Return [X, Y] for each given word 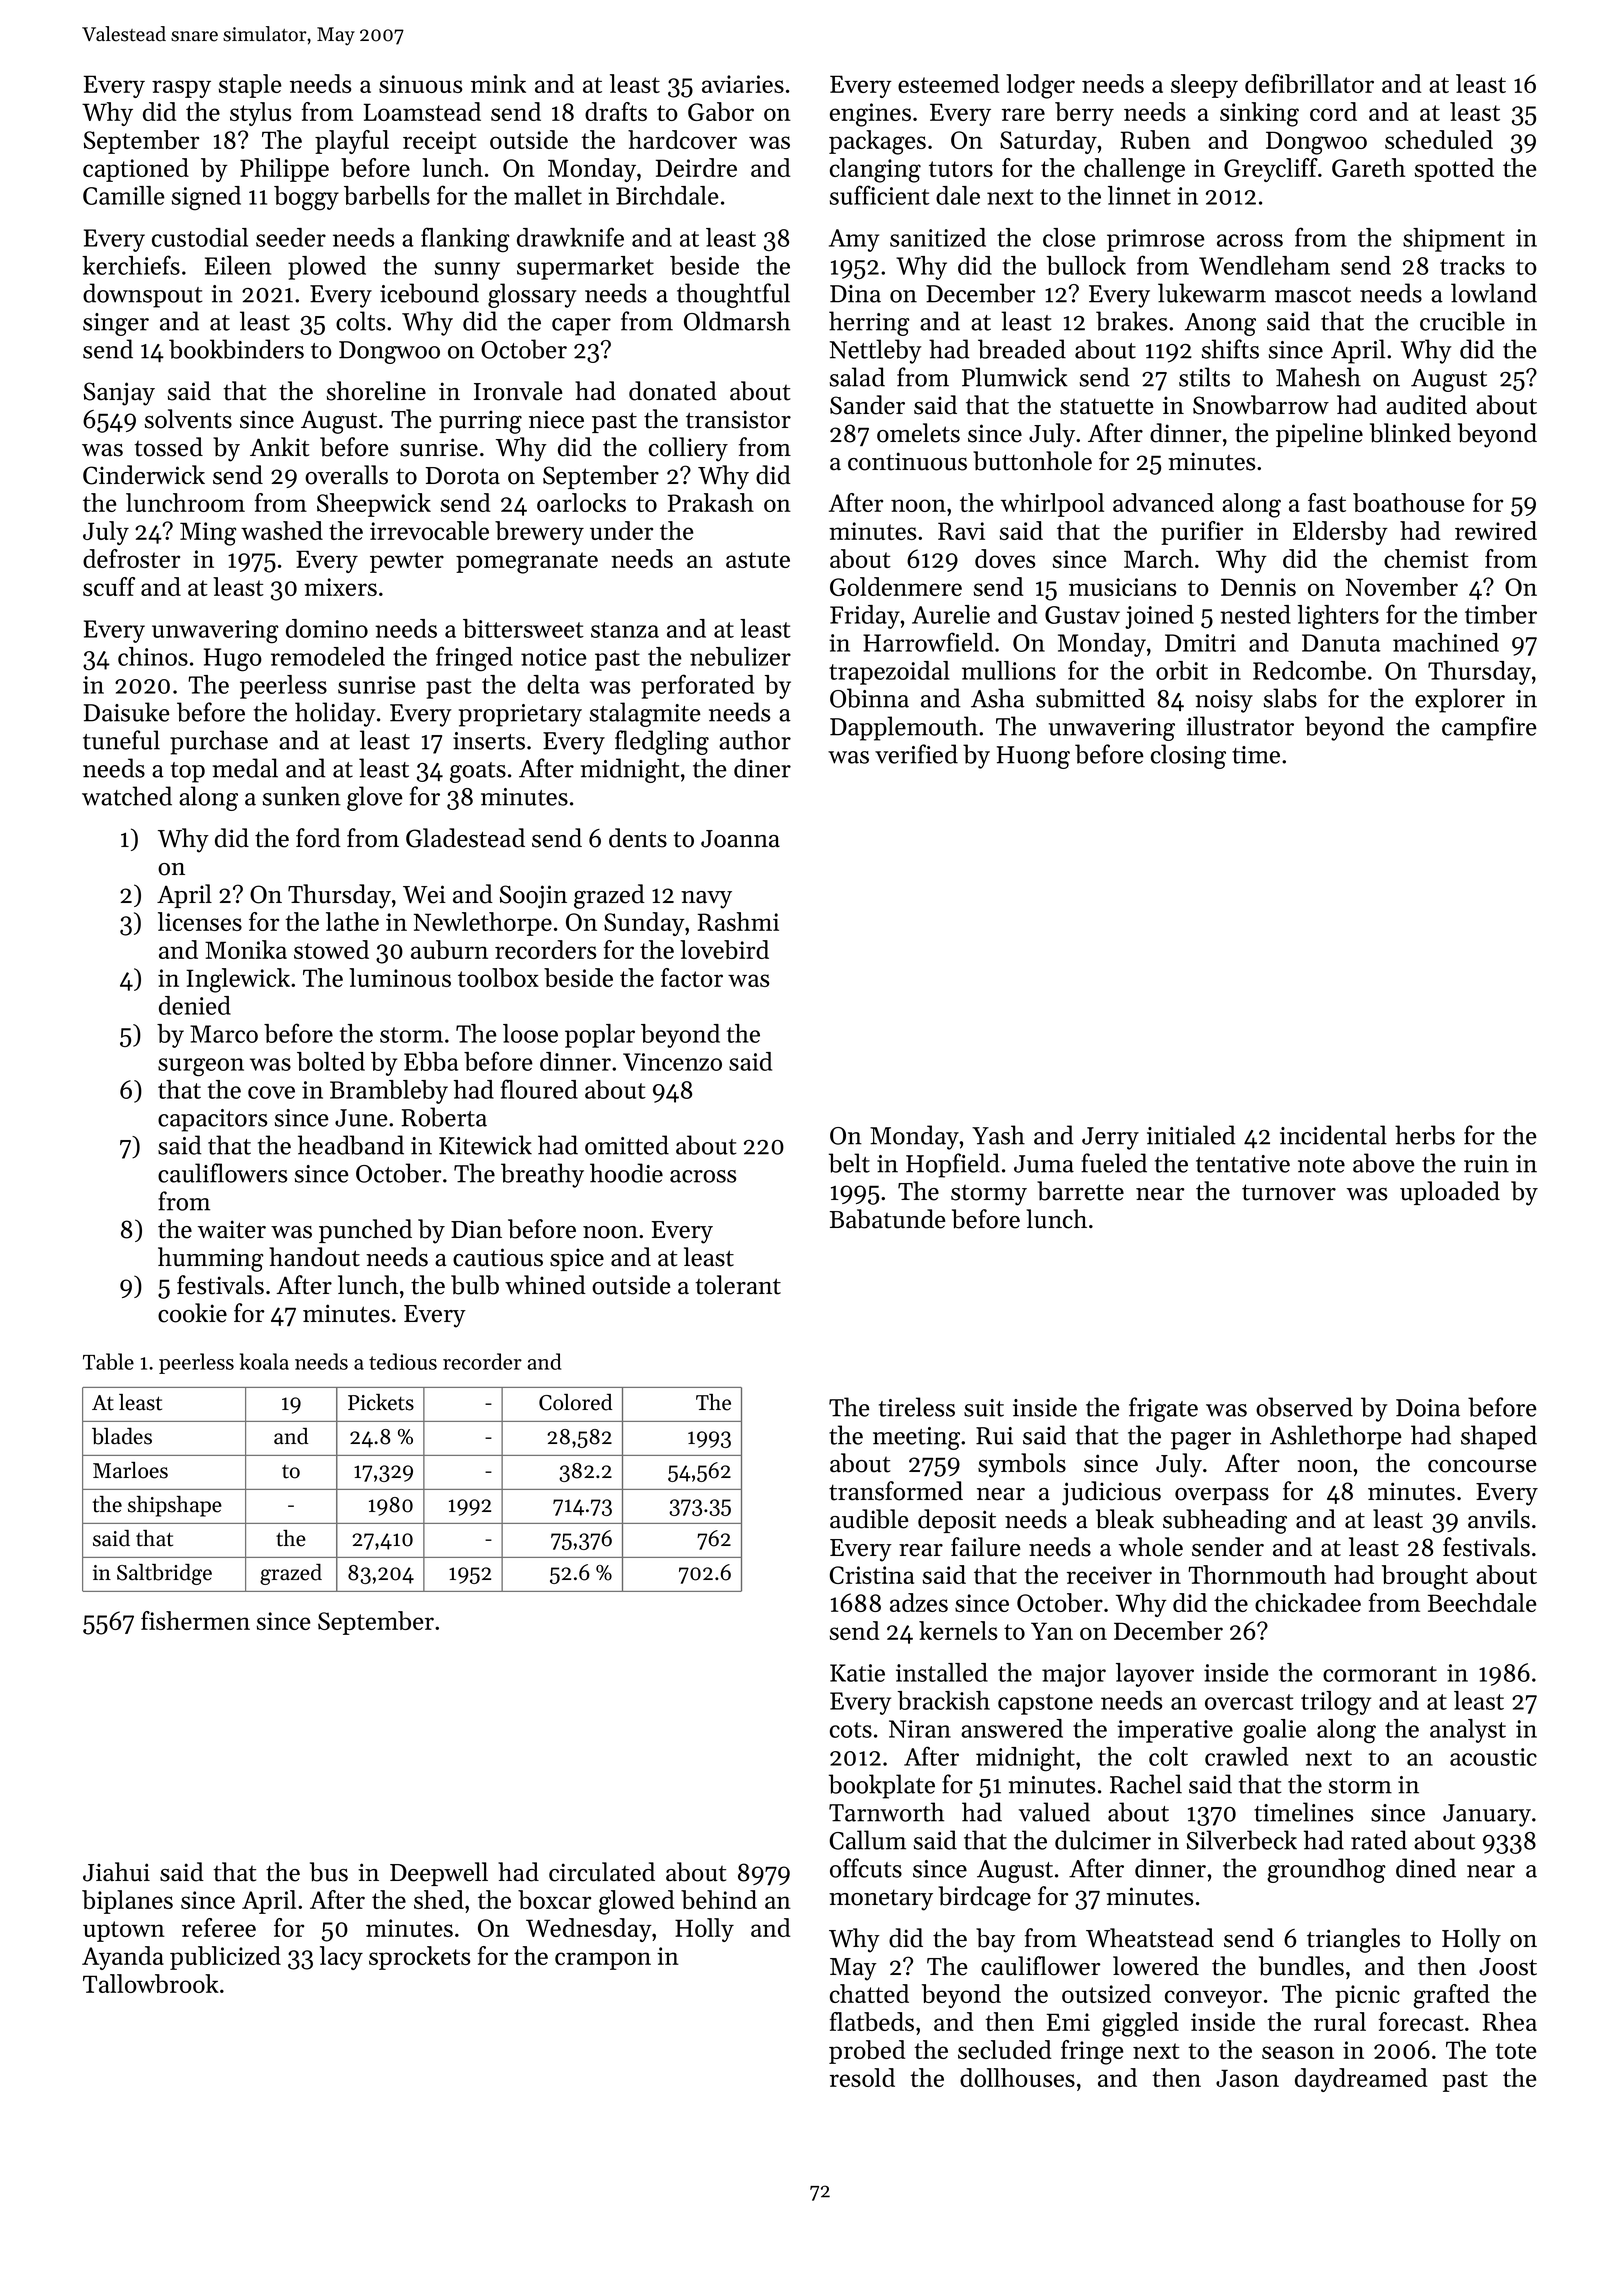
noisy [1224, 701]
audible [869, 1519]
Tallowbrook [151, 1983]
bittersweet [523, 628]
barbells [387, 195]
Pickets [381, 1402]
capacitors [212, 1120]
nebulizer [740, 656]
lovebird [724, 949]
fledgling [662, 742]
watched [127, 796]
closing [1188, 756]
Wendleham [1264, 265]
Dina [855, 294]
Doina [1428, 1408]
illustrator [1240, 726]
